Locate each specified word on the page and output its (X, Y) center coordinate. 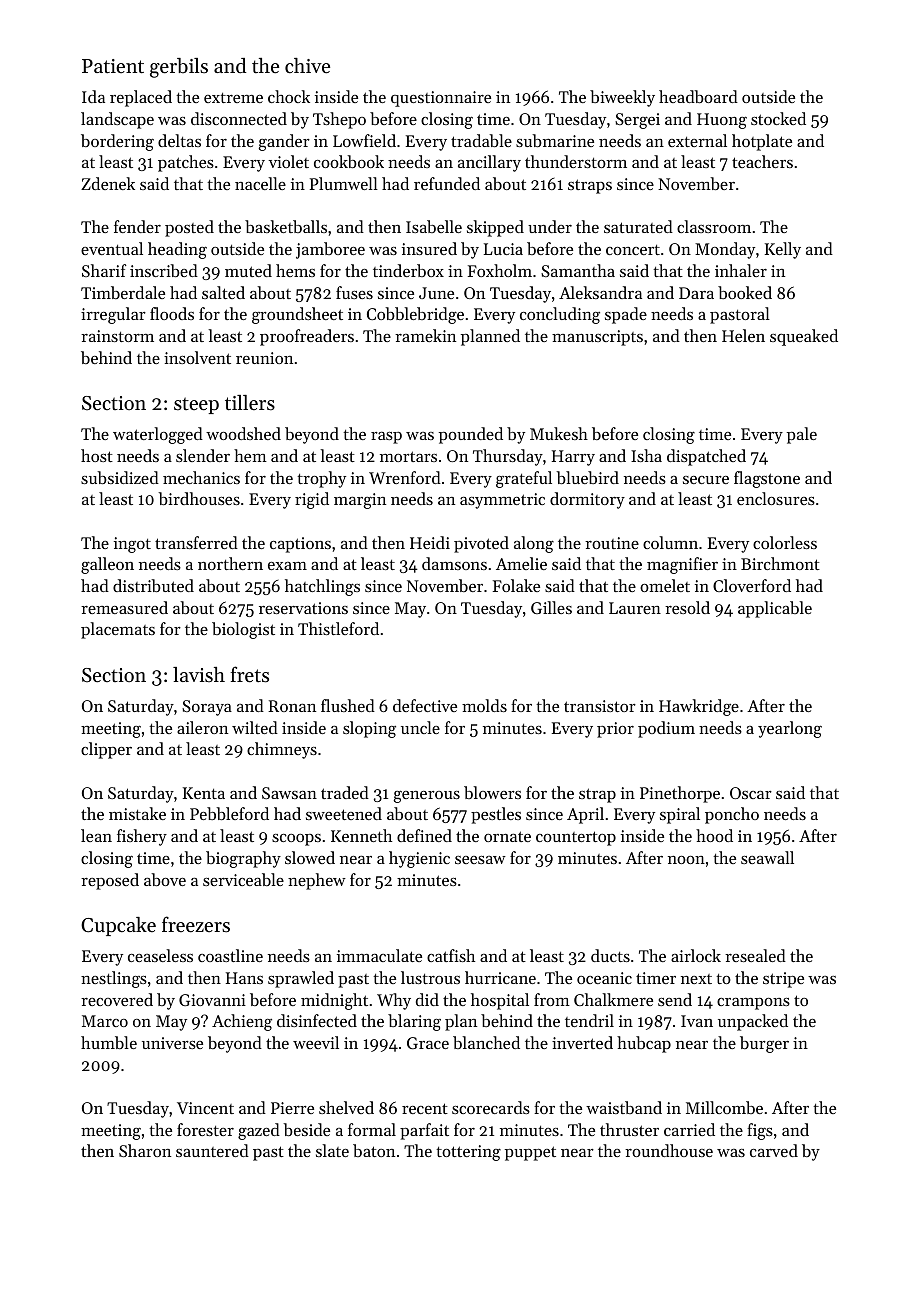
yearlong (790, 729)
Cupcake (118, 926)
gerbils (179, 68)
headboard (698, 96)
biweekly (622, 98)
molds (484, 705)
